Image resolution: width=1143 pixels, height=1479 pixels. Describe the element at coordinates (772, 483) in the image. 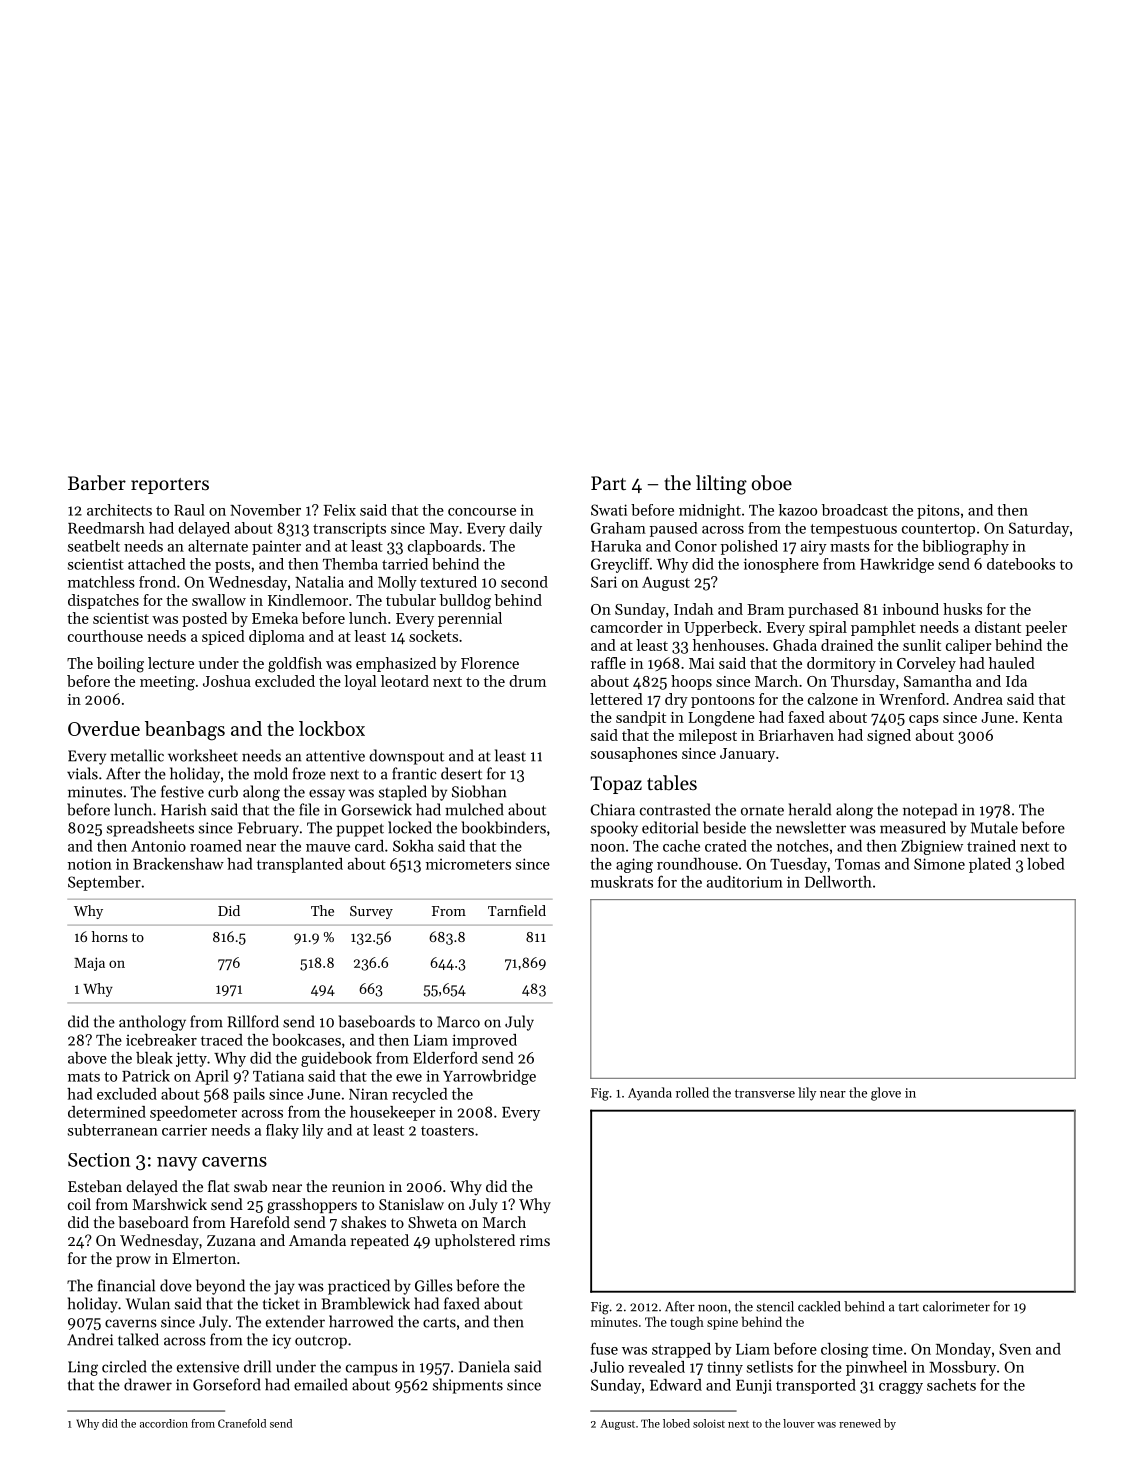

I see `oboe` at that location.
